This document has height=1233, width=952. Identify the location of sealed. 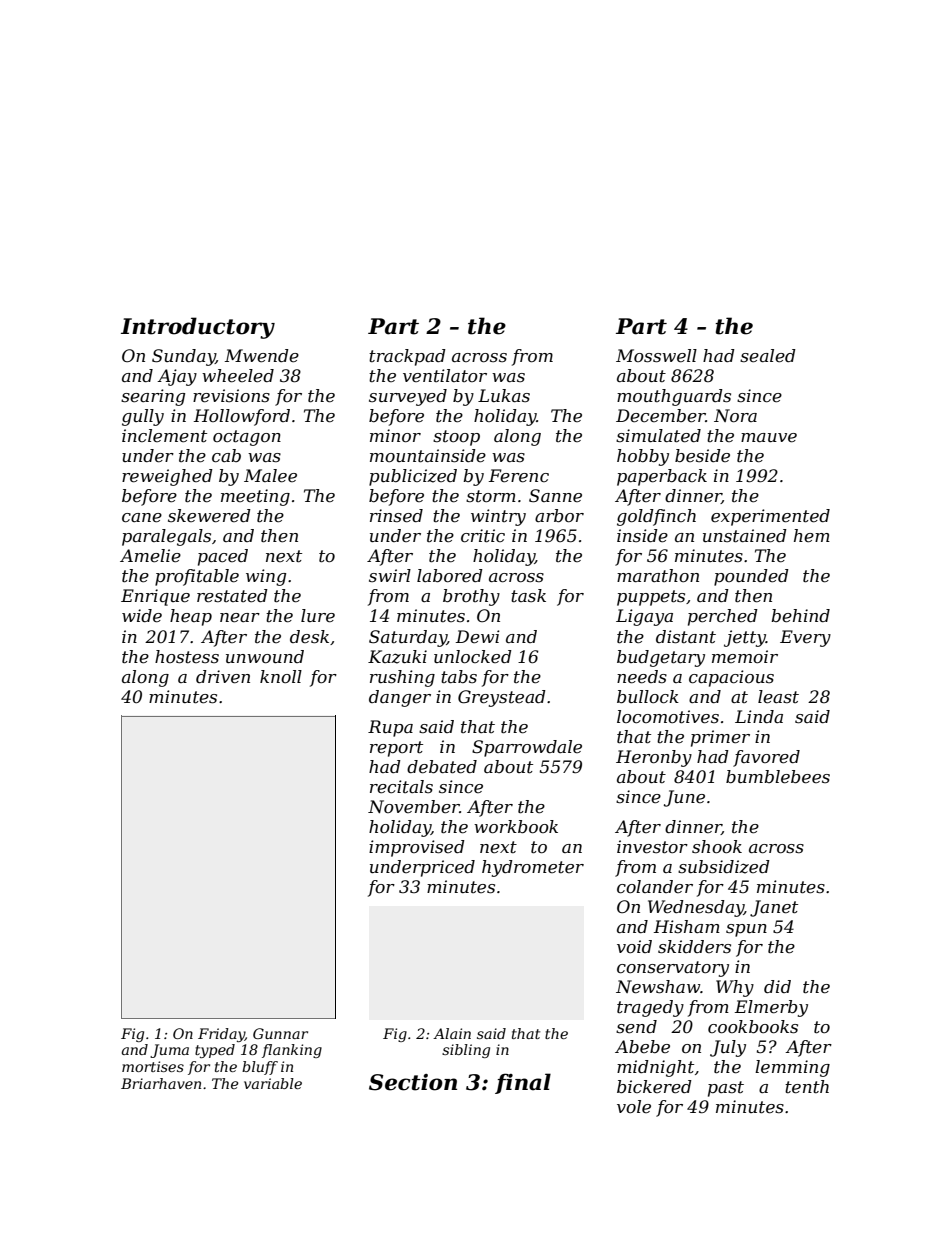
(768, 356).
